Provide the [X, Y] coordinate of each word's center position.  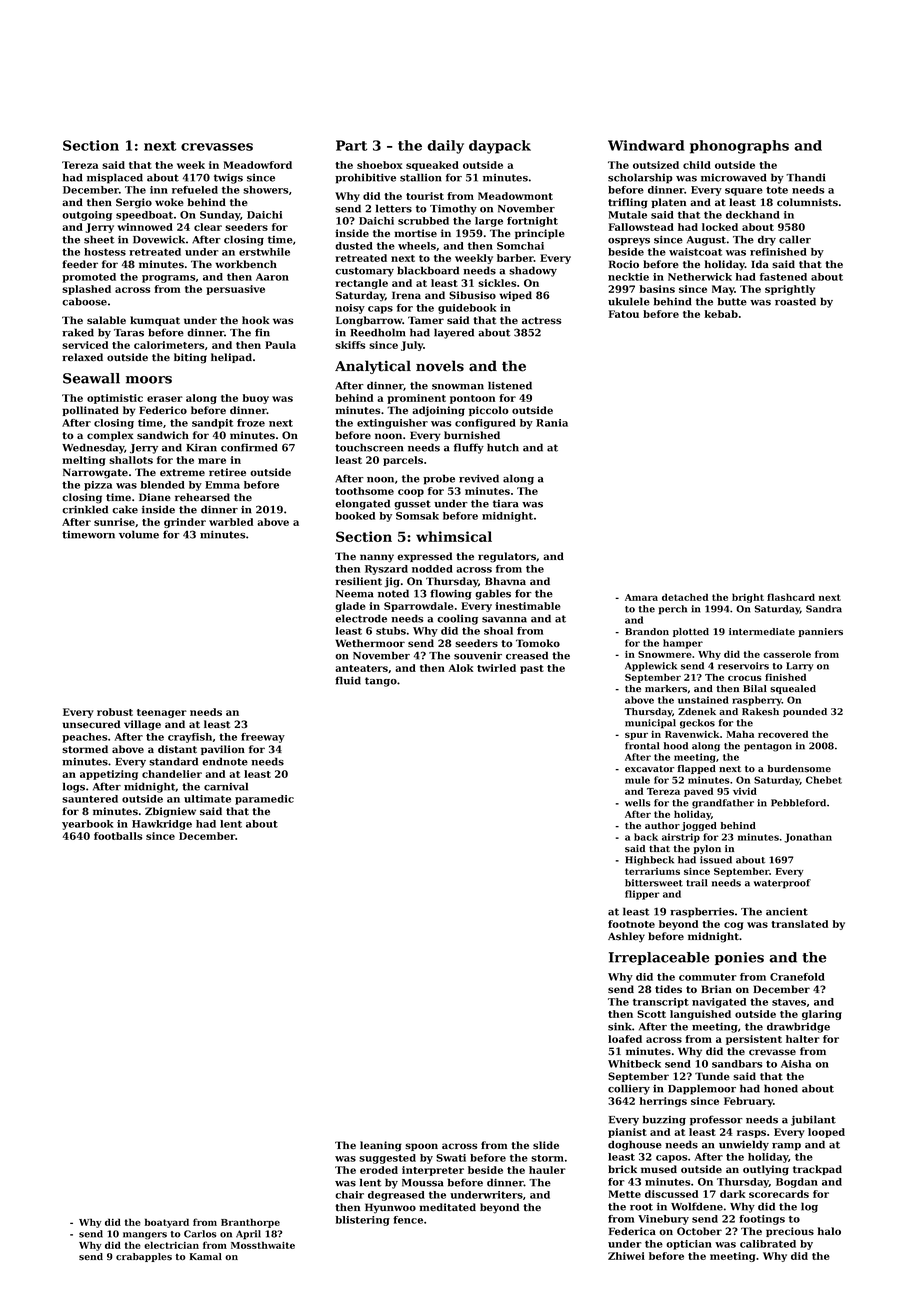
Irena [406, 295]
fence [408, 1220]
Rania [552, 423]
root [641, 1207]
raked [78, 332]
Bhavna [505, 581]
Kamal [206, 1256]
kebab [721, 314]
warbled [231, 522]
